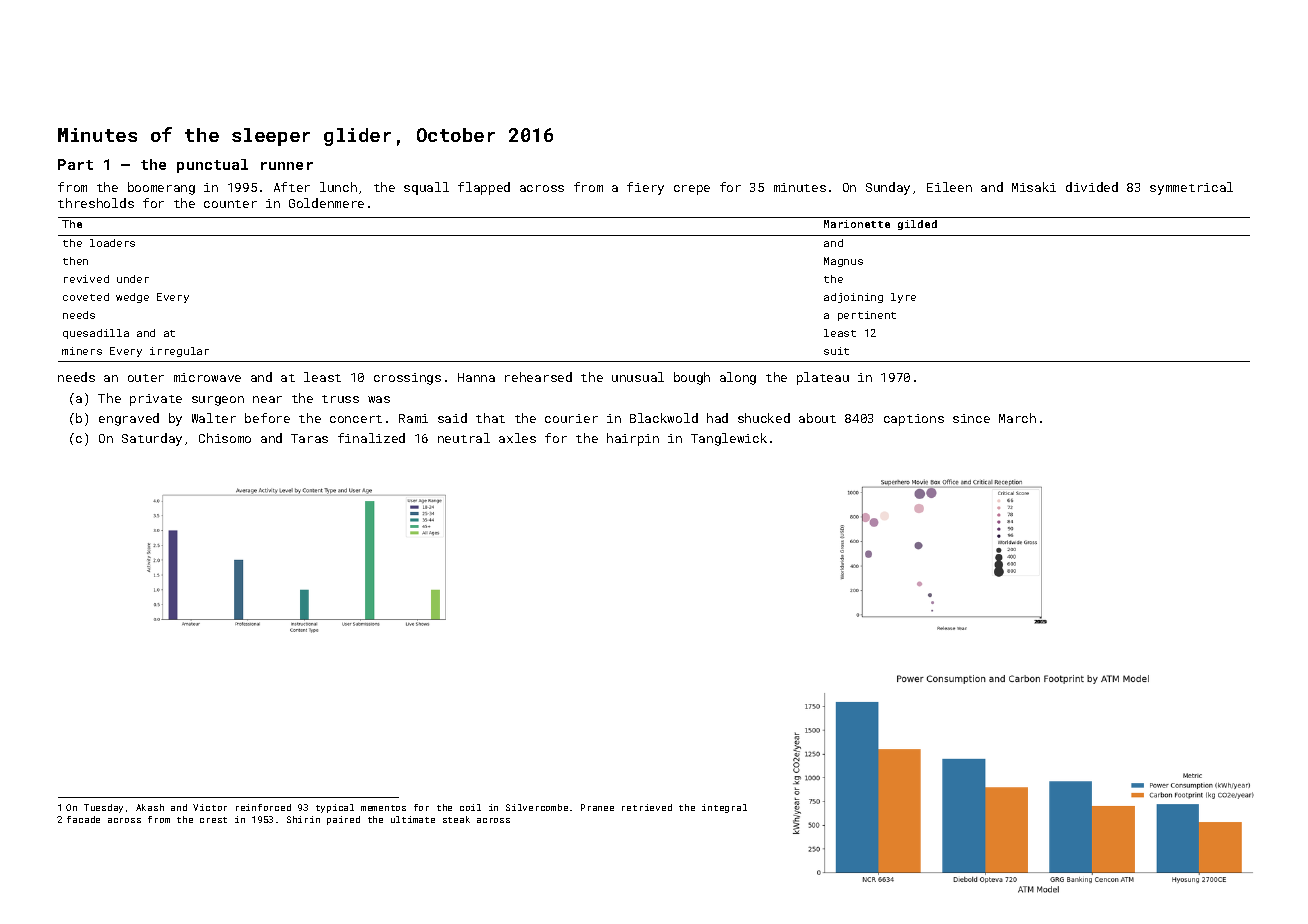  Describe the element at coordinates (971, 418) in the page. I see `since` at that location.
